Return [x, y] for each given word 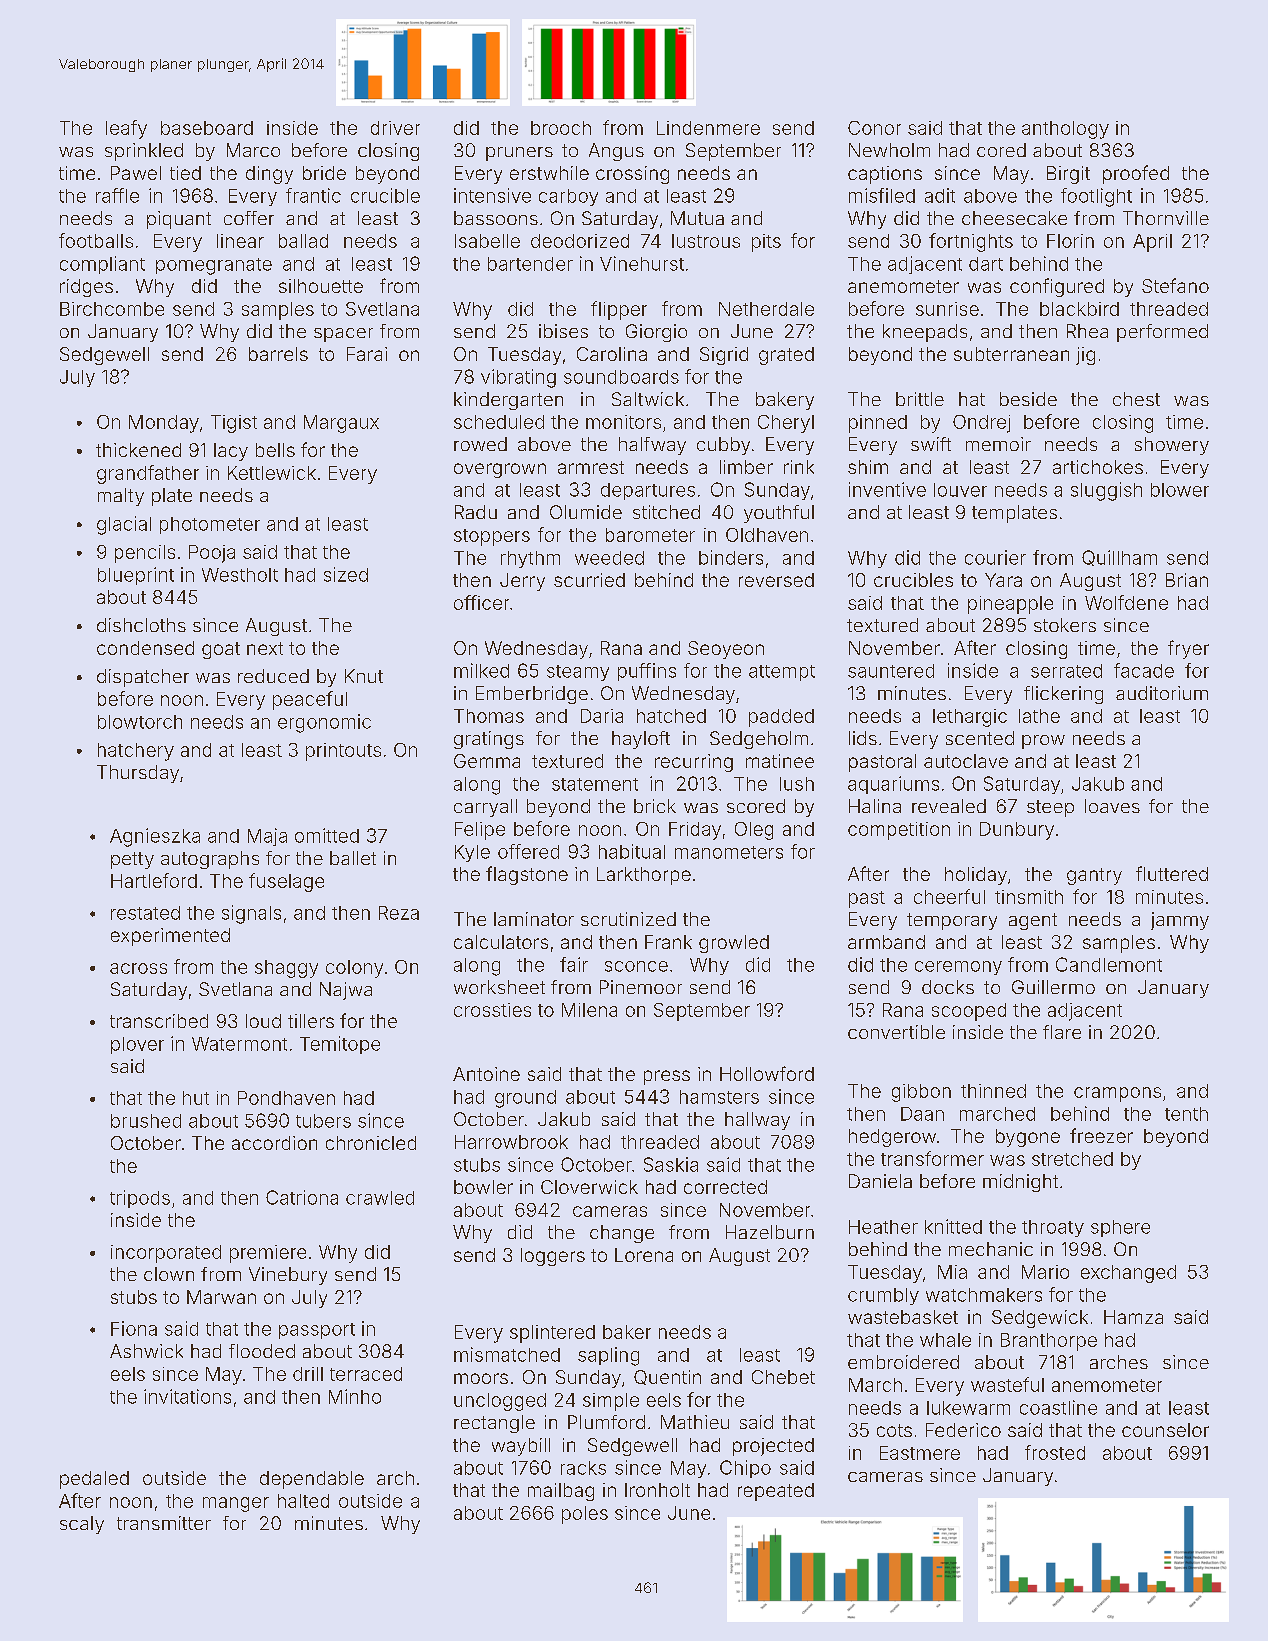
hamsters [719, 1097]
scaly [82, 1525]
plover [137, 1045]
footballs [96, 240]
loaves [1112, 806]
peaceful [310, 700]
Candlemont [1109, 964]
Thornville [1166, 218]
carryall [485, 808]
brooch [561, 128]
